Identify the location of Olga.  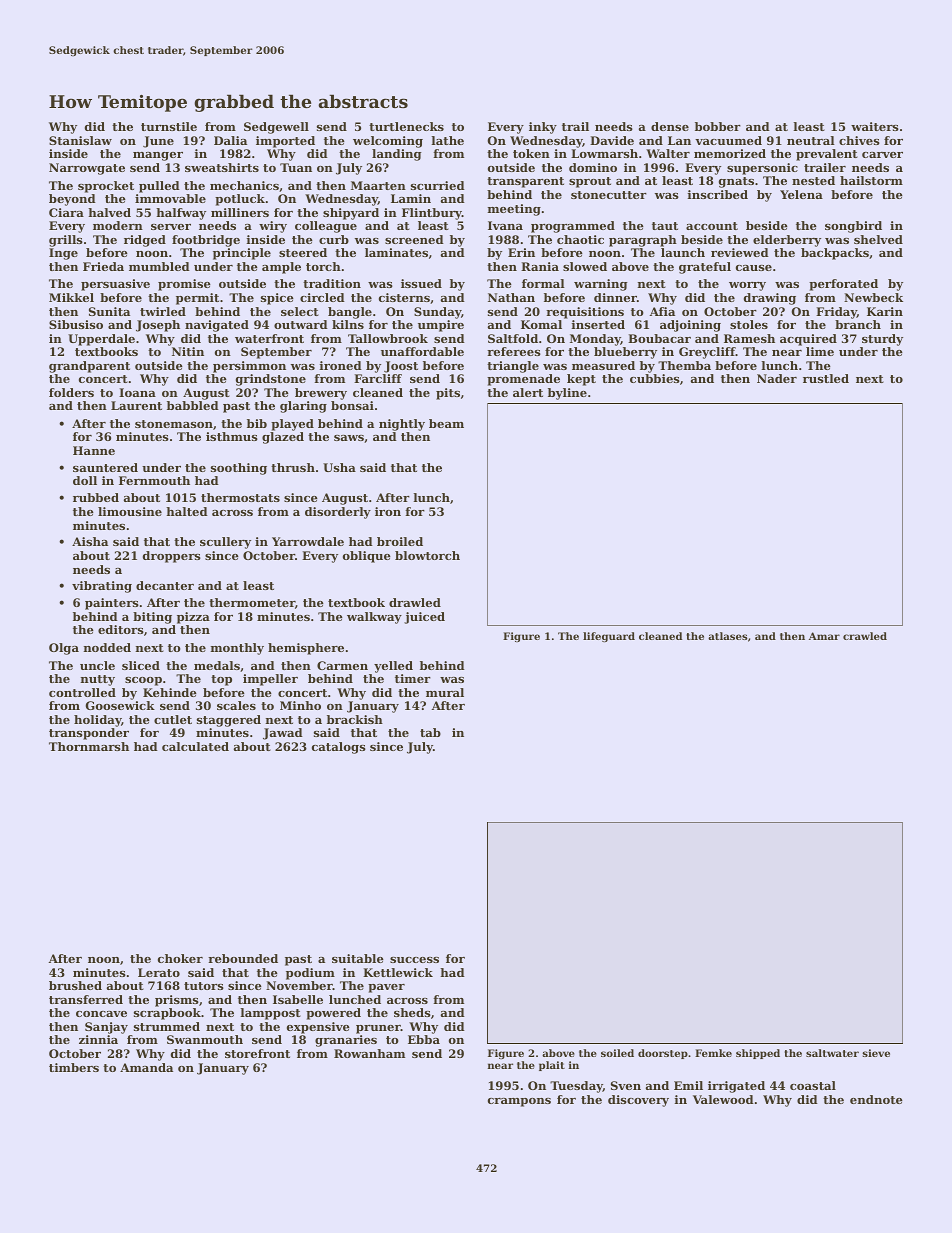
(64, 649).
